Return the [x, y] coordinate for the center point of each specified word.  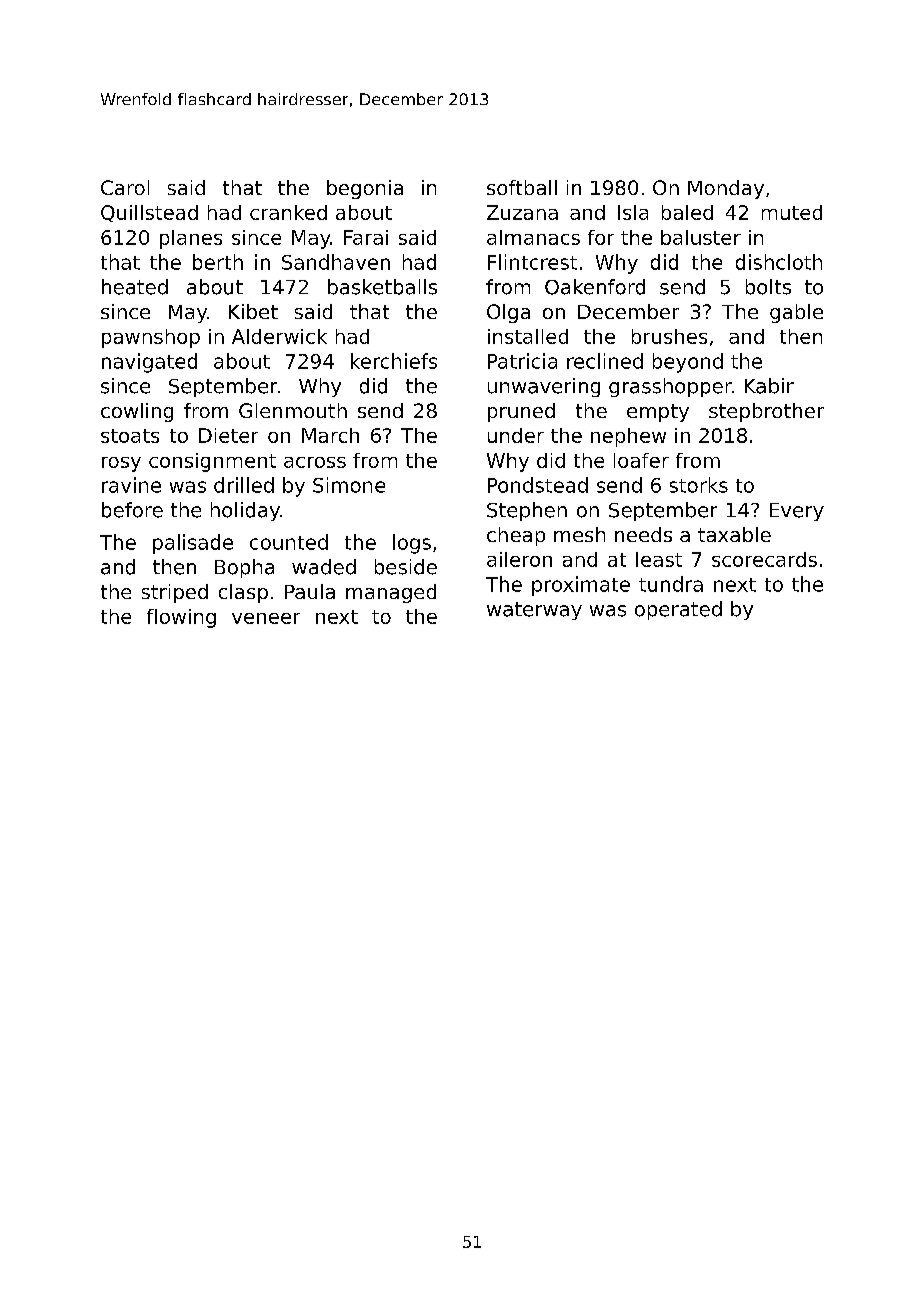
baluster [701, 237]
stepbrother [766, 412]
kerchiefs [394, 361]
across [315, 462]
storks [699, 485]
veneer [266, 618]
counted [289, 542]
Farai [366, 237]
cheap [516, 536]
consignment [212, 462]
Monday [726, 189]
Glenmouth [293, 410]
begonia [365, 189]
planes [191, 239]
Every [797, 512]
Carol [125, 187]
